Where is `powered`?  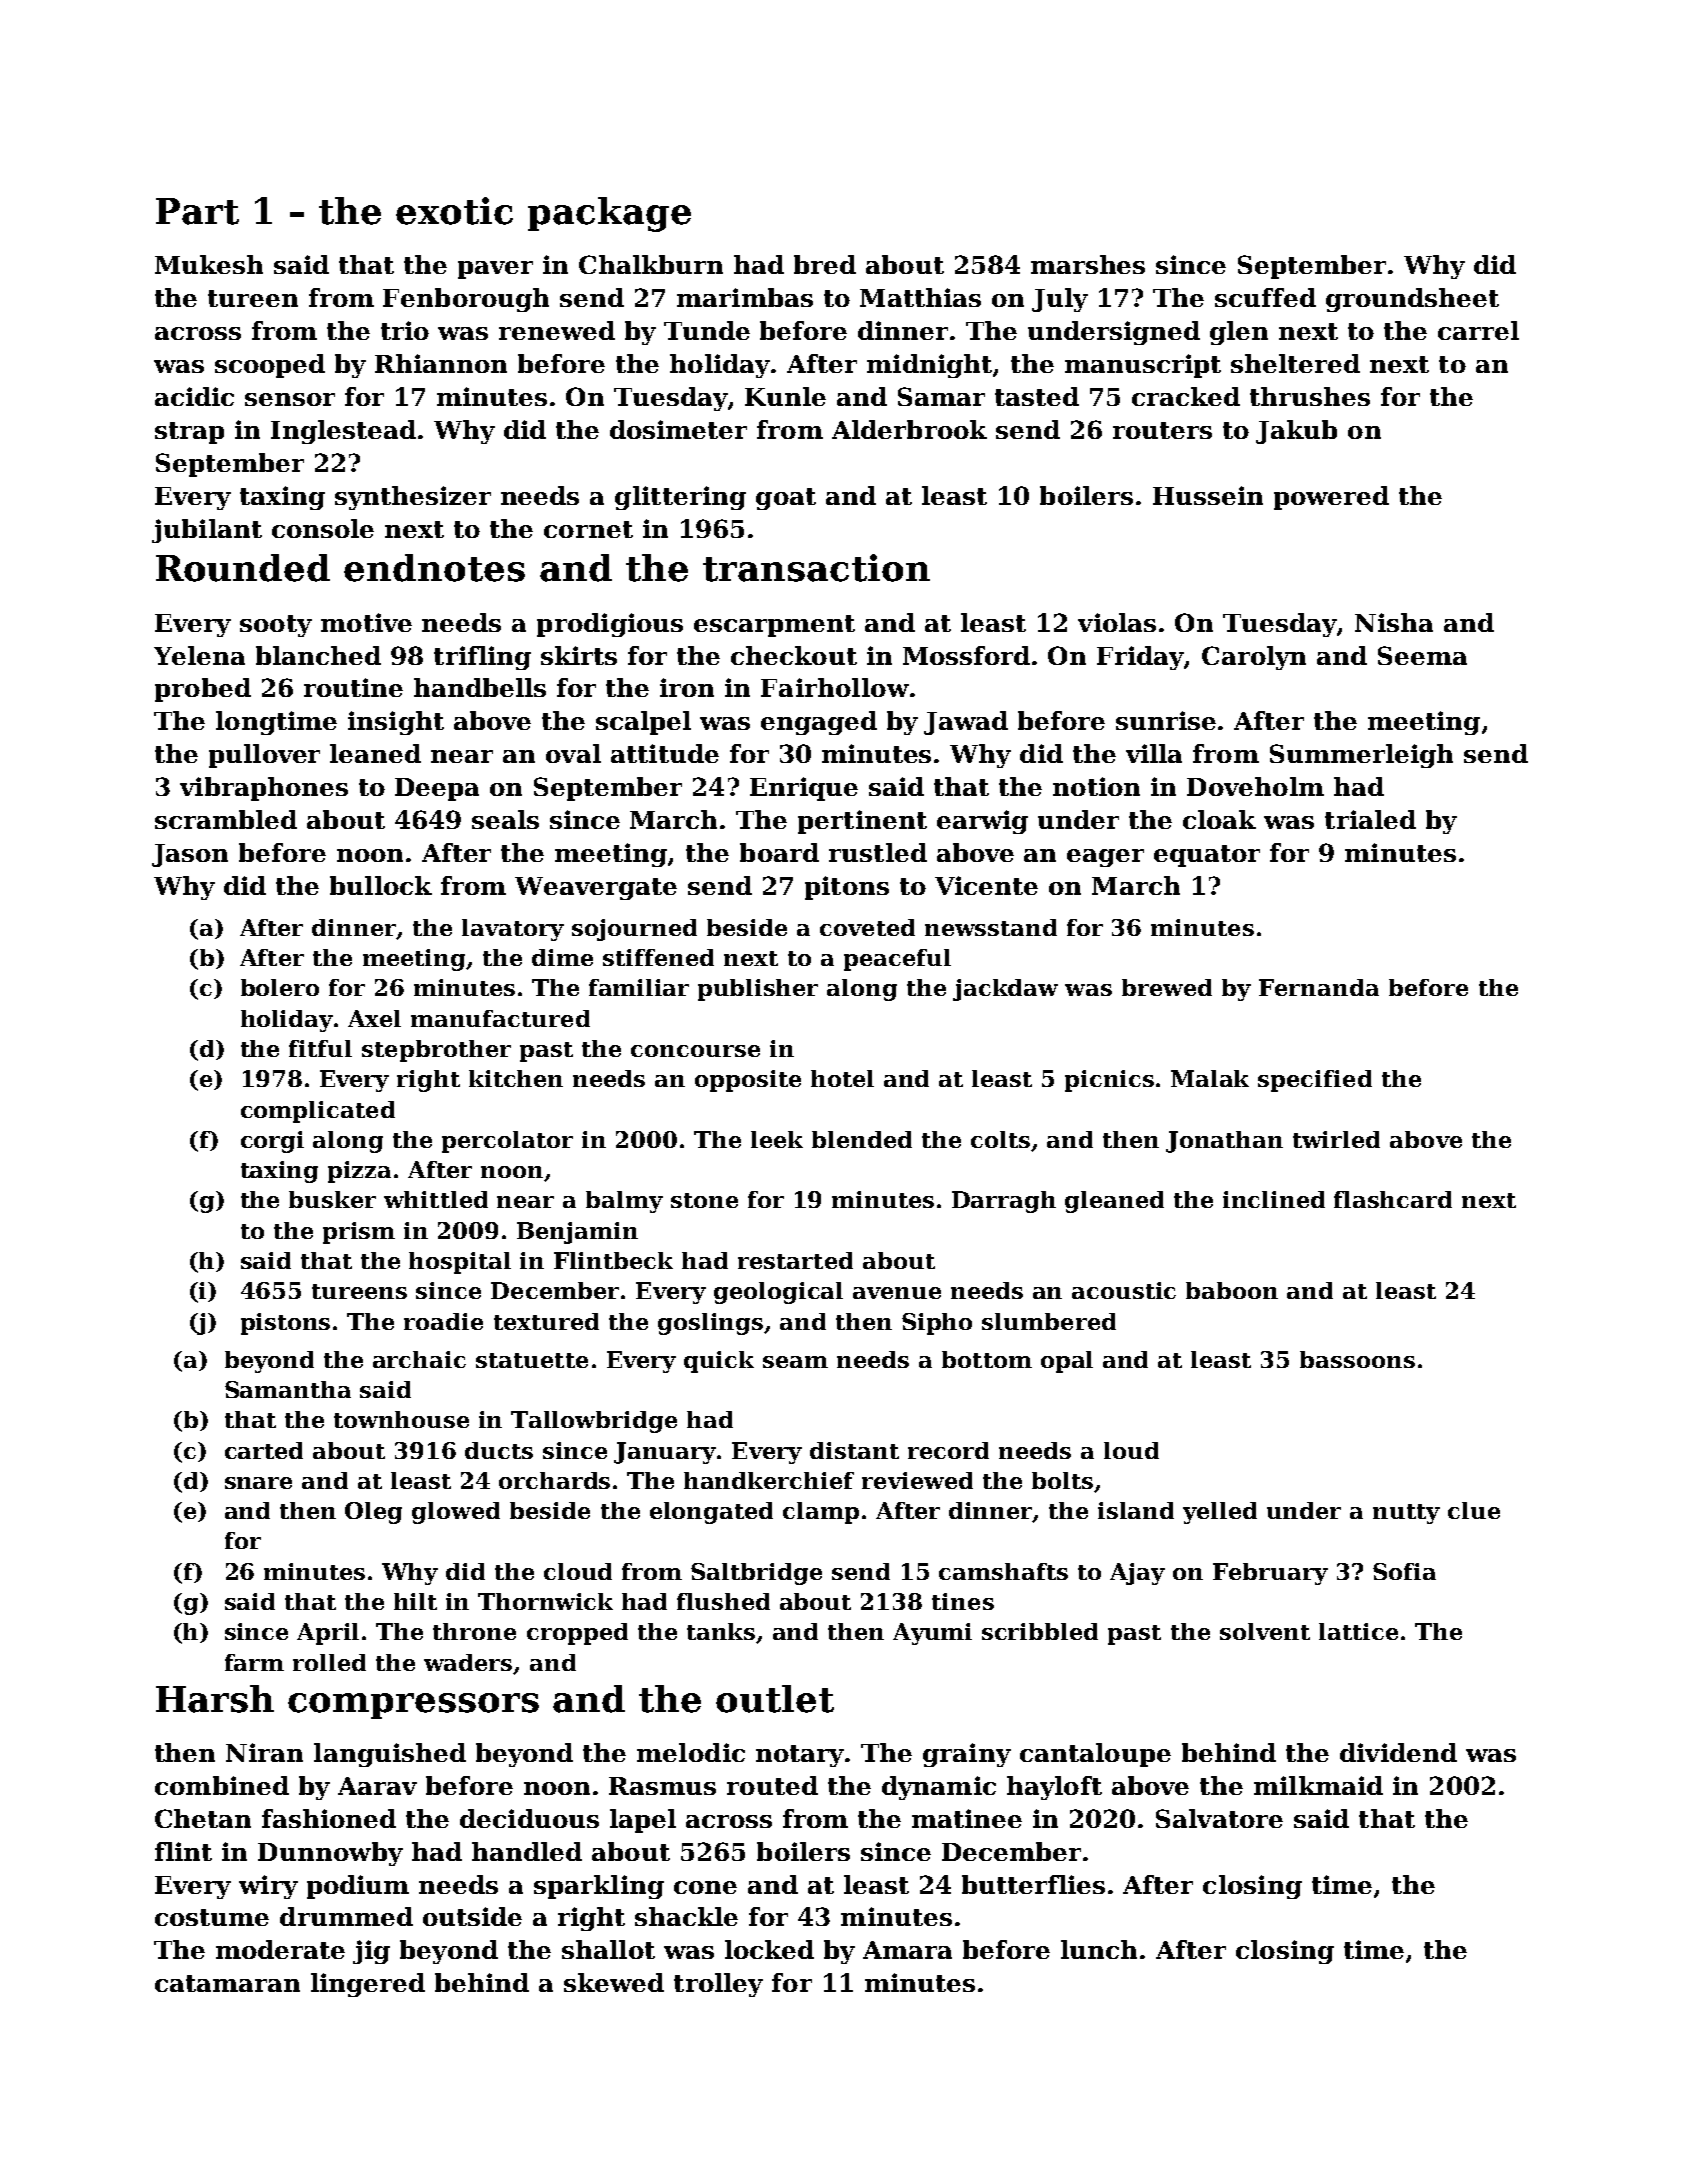 powered is located at coordinates (1331, 498).
